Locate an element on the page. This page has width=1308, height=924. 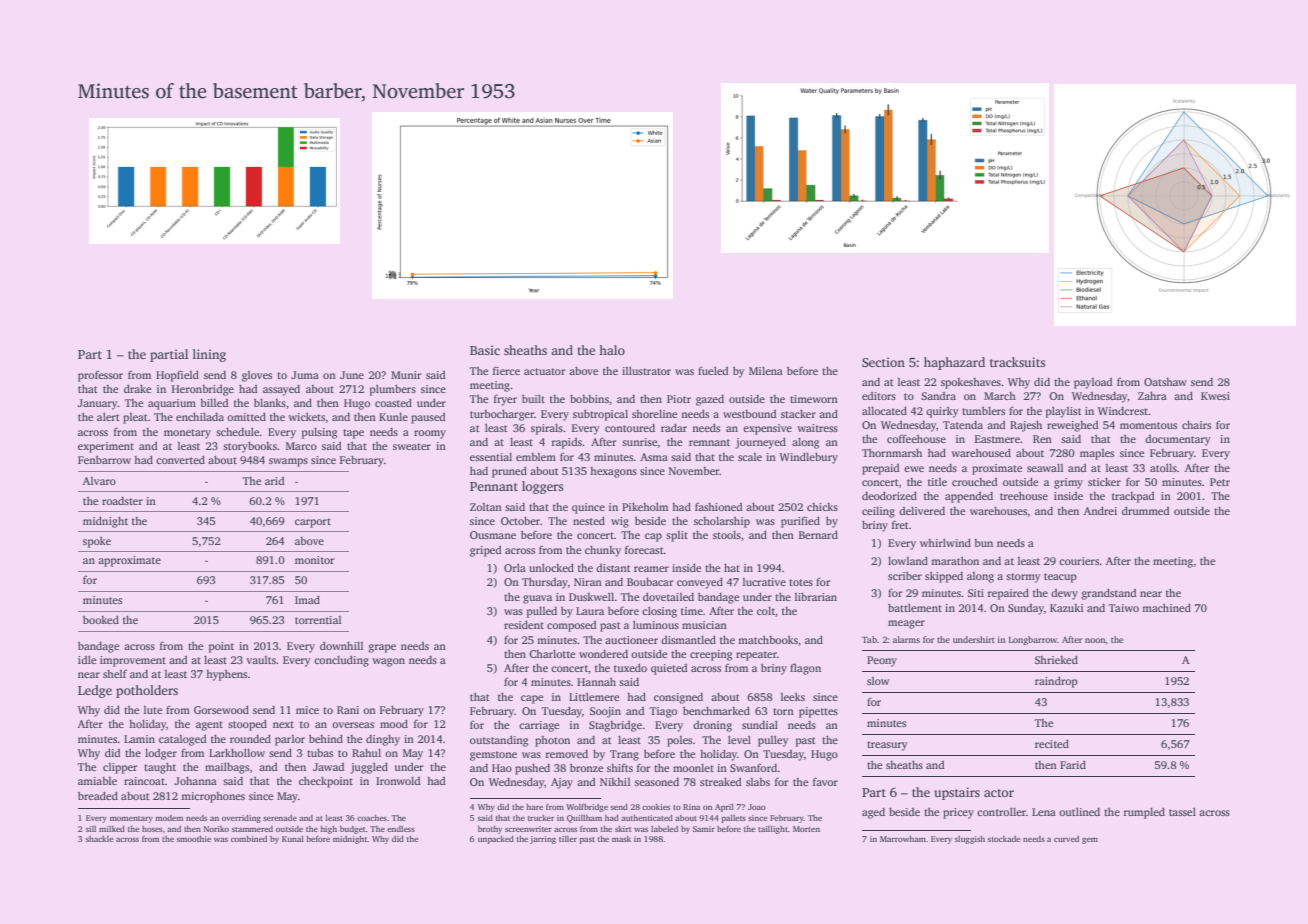
actor is located at coordinates (999, 793).
